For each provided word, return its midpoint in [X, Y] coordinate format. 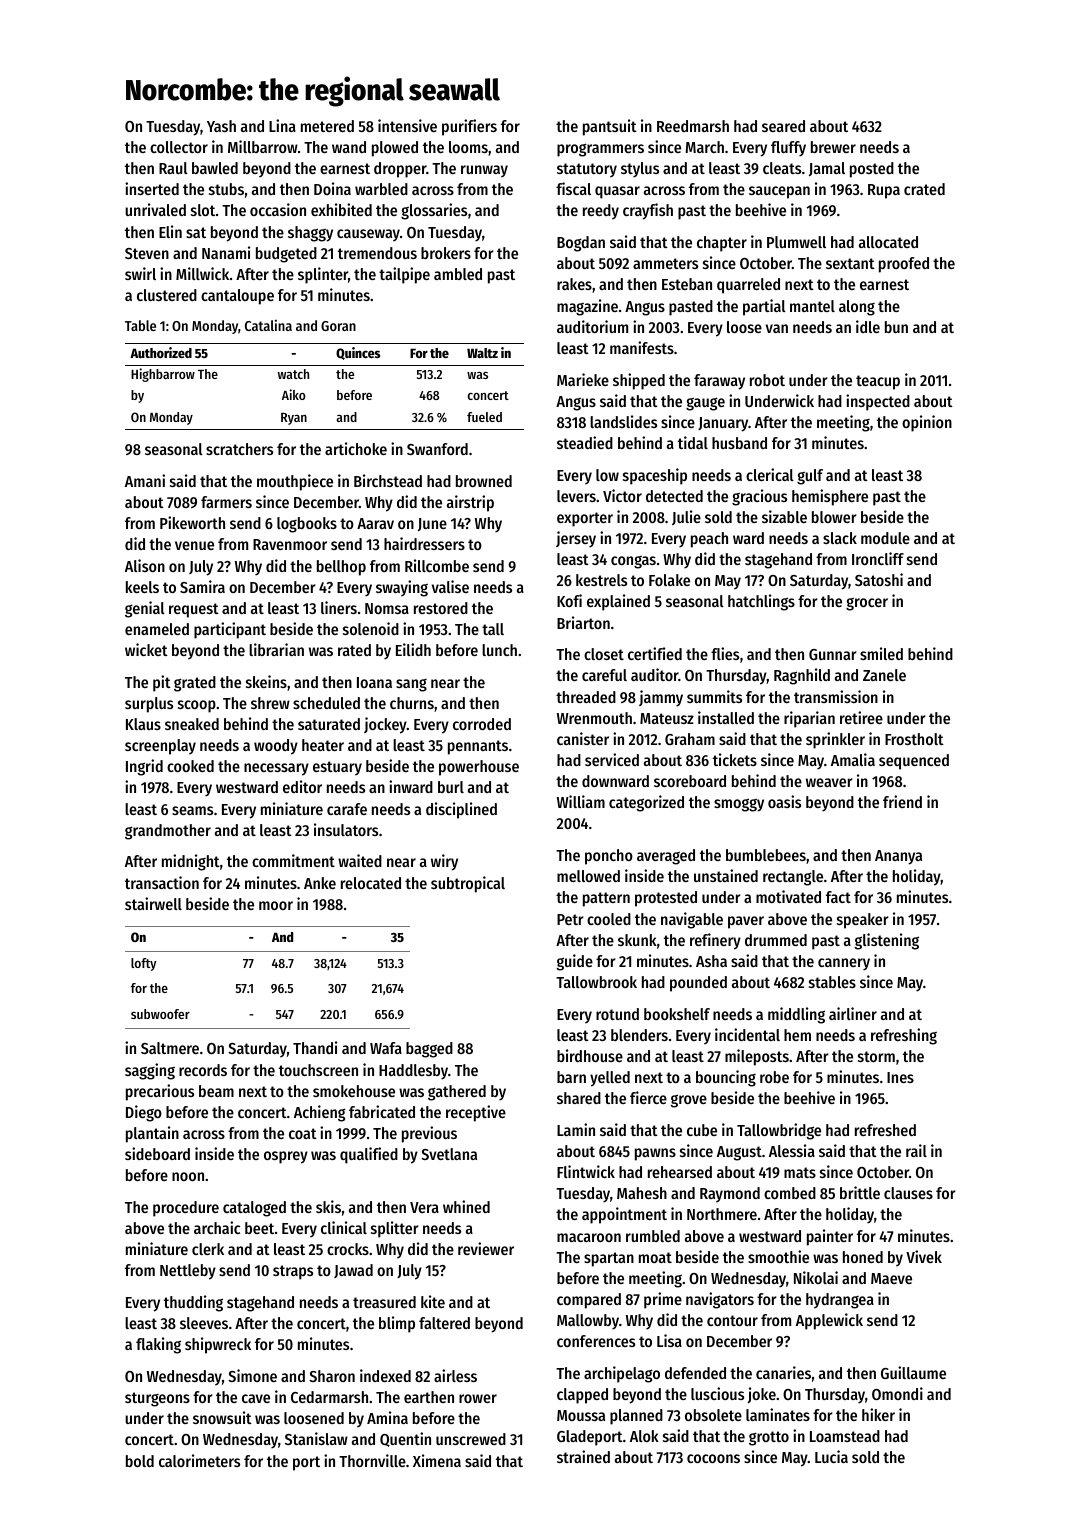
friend [902, 801]
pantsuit [610, 127]
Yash [221, 126]
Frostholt [914, 739]
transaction [162, 882]
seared [783, 126]
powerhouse [479, 768]
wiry [444, 862]
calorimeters [199, 1460]
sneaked [192, 724]
